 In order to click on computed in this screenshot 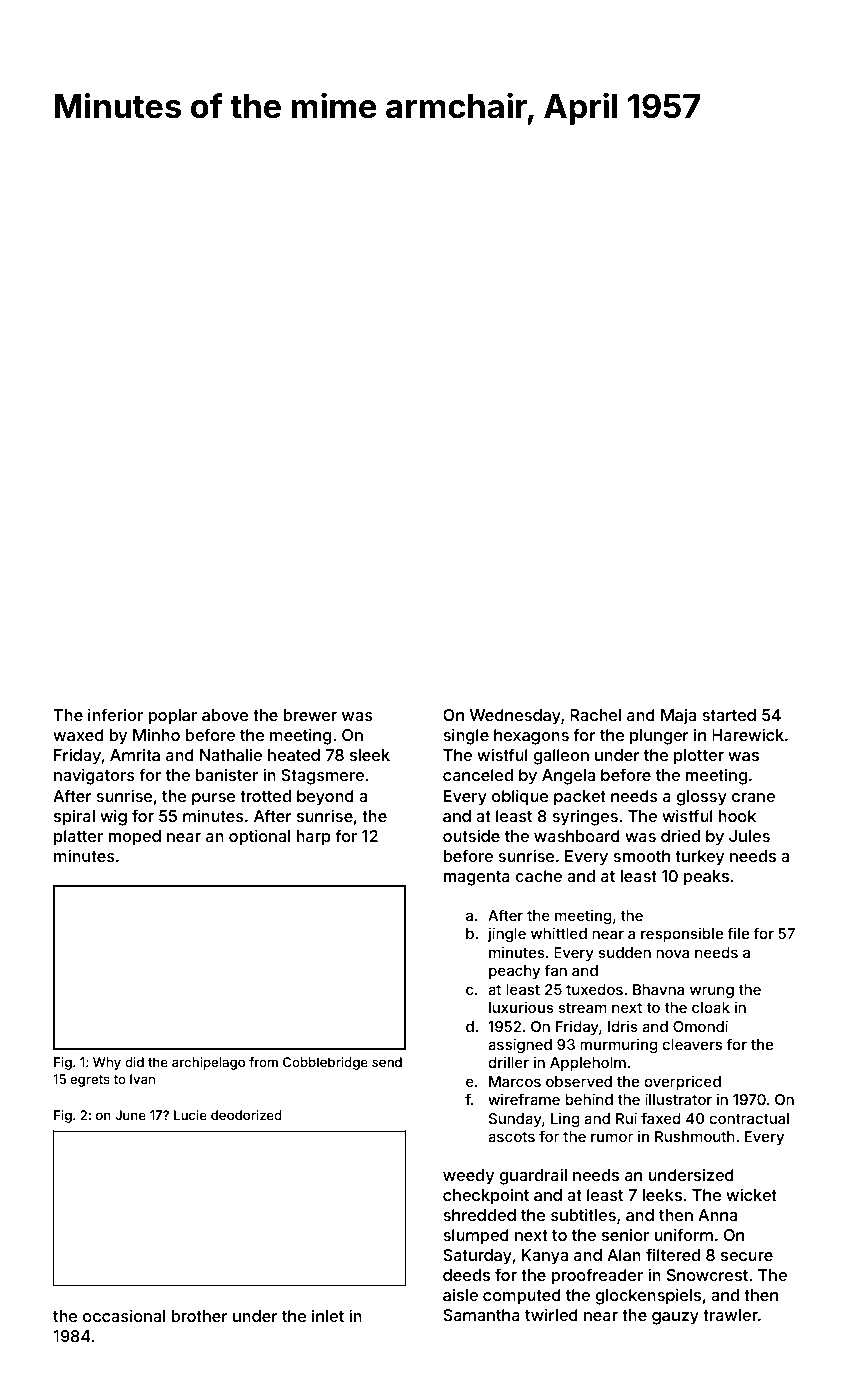, I will do `click(522, 1297)`.
